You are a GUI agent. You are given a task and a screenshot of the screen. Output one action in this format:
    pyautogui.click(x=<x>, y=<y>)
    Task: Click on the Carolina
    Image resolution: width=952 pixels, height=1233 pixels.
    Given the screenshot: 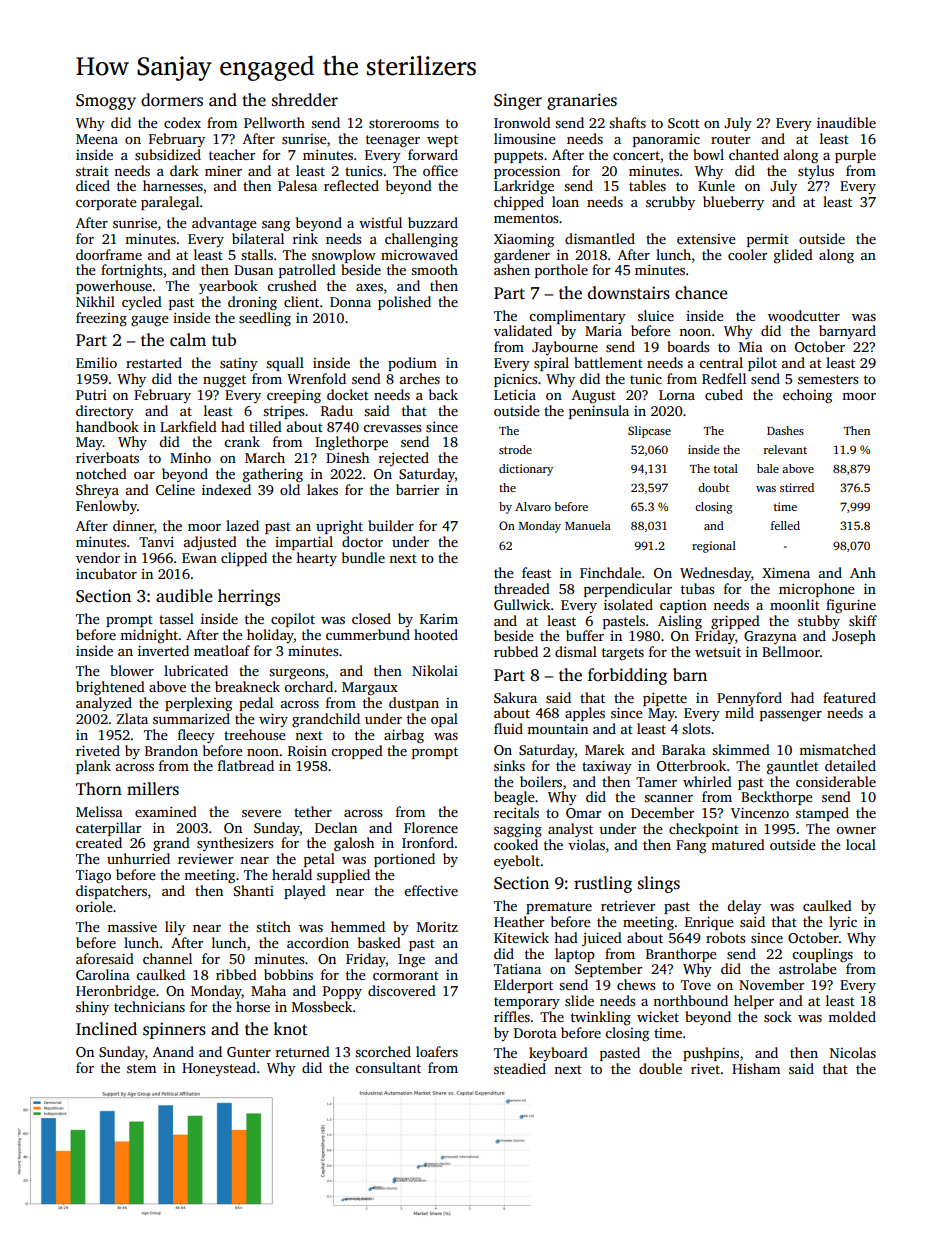 What is the action you would take?
    pyautogui.click(x=103, y=974)
